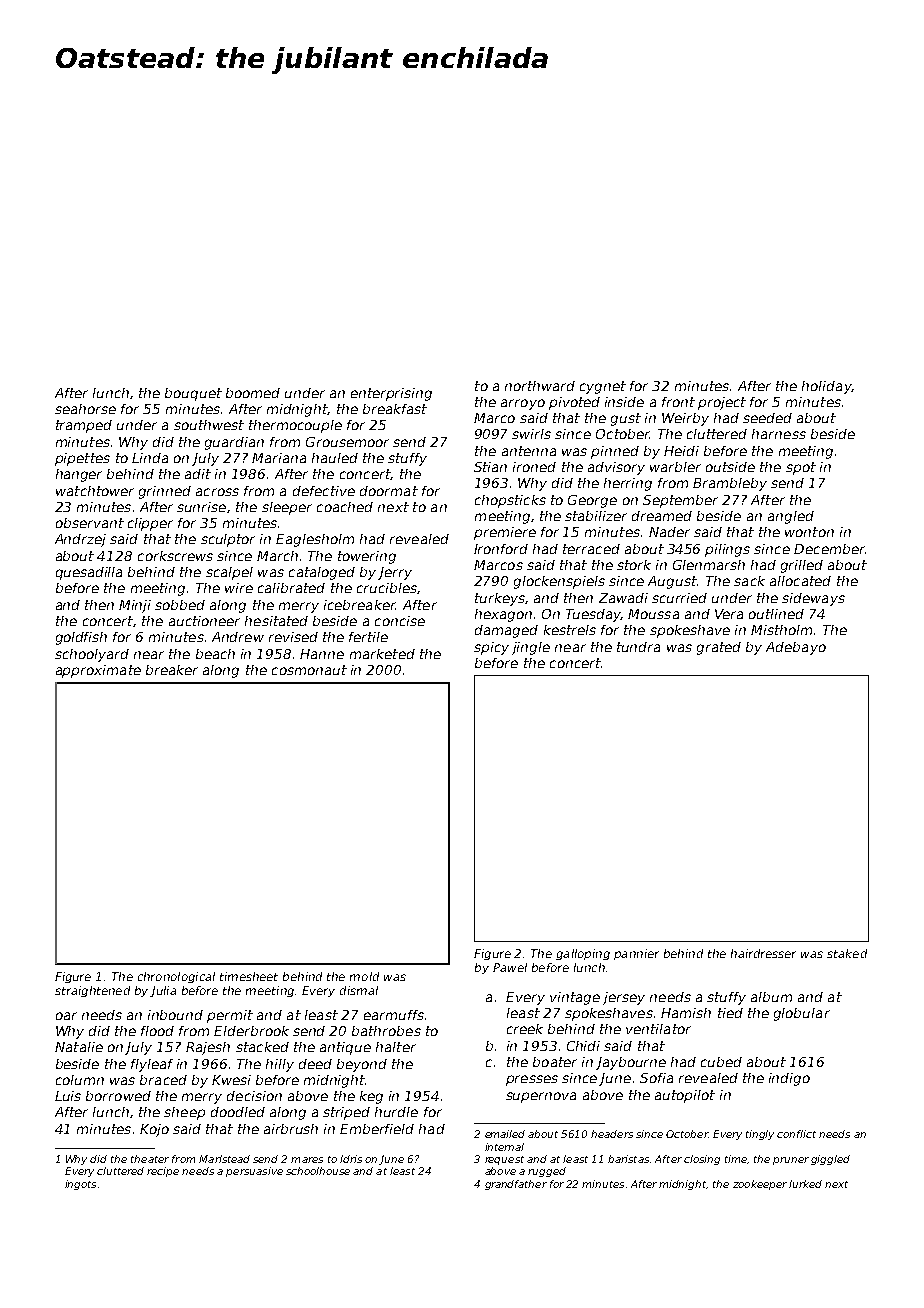 This screenshot has width=924, height=1308. What do you see at coordinates (540, 386) in the screenshot?
I see `northward` at bounding box center [540, 386].
